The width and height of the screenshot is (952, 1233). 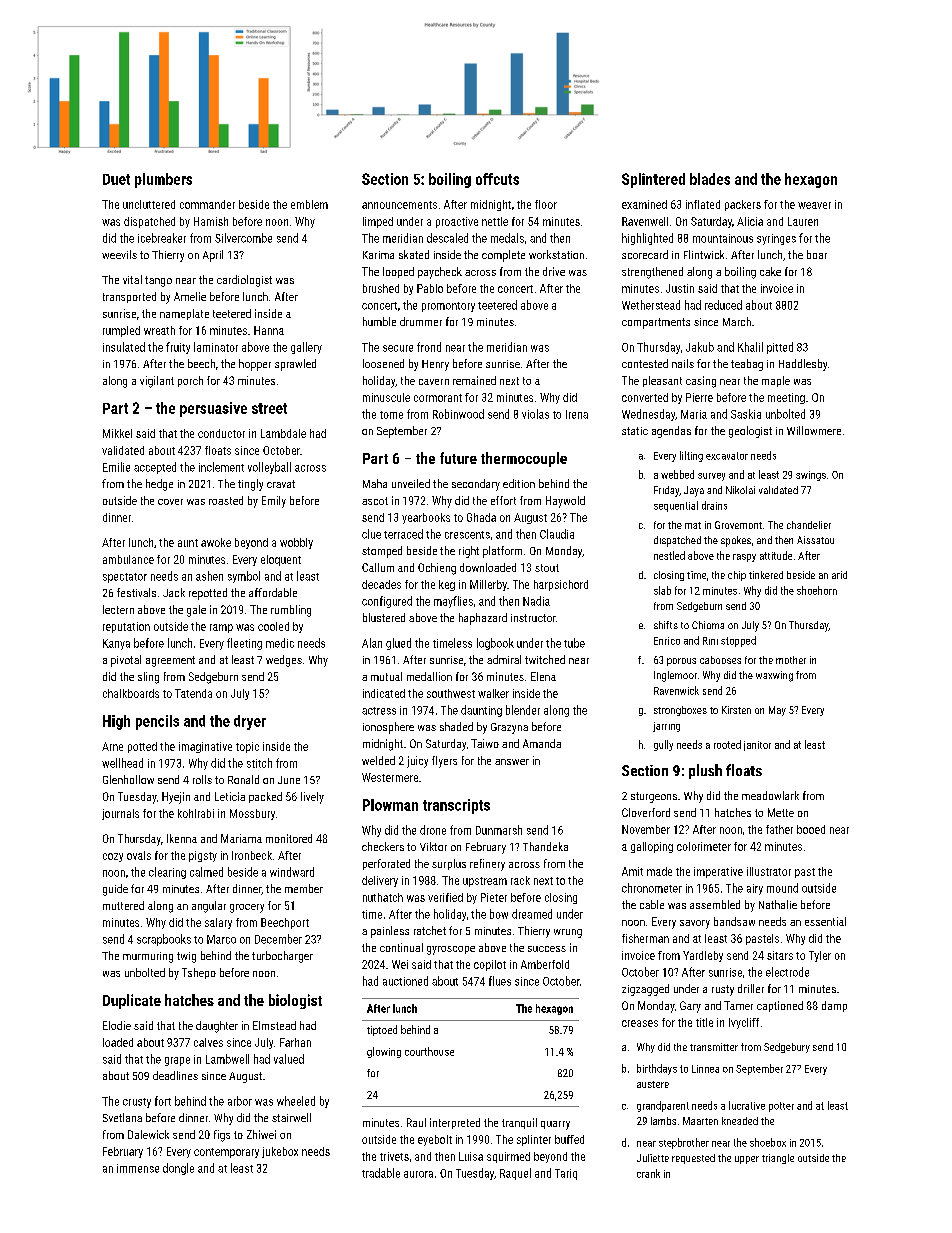 I want to click on southwest, so click(x=451, y=693).
